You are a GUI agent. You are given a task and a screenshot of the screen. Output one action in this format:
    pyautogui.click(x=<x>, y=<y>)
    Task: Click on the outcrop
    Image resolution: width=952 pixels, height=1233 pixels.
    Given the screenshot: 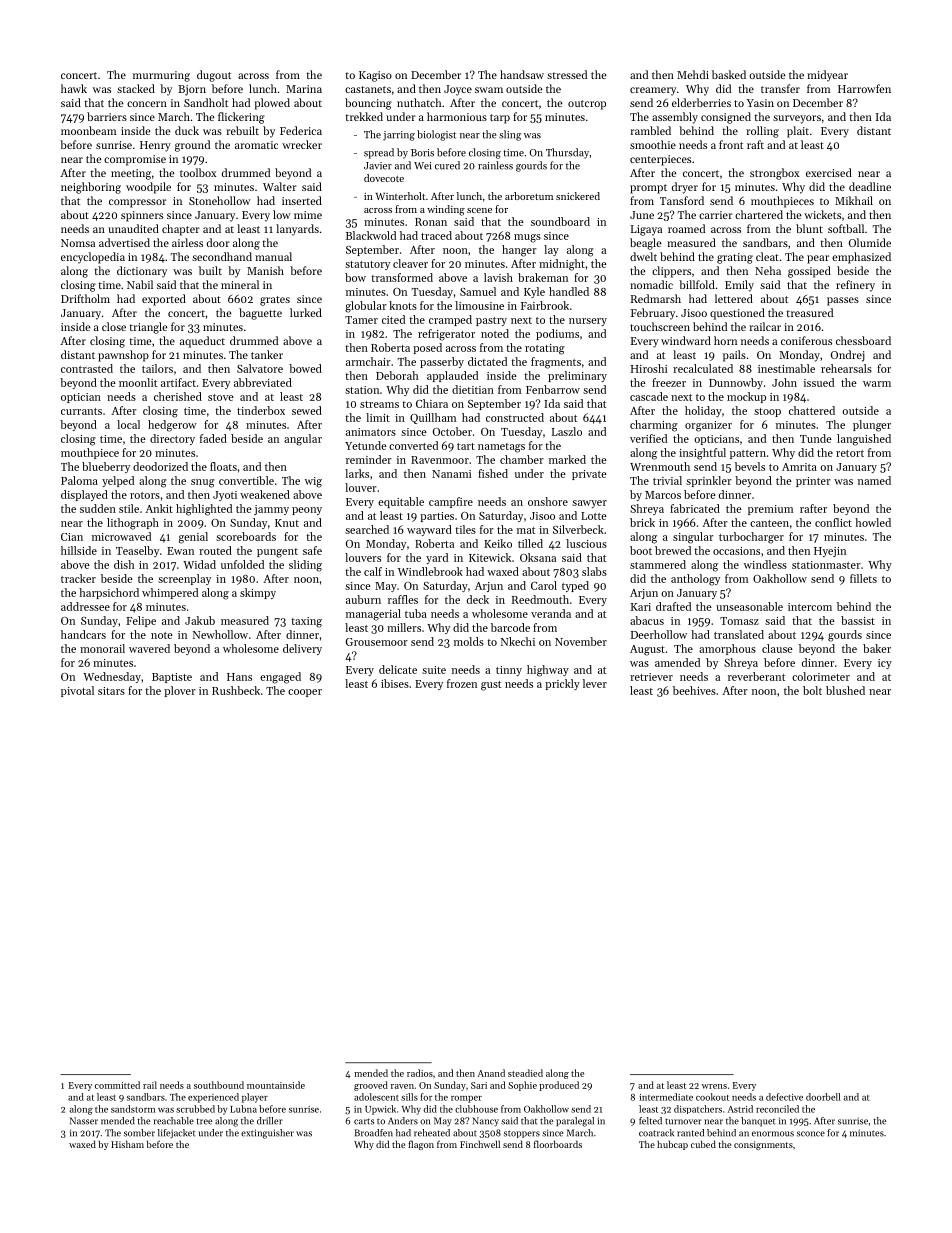 What is the action you would take?
    pyautogui.click(x=587, y=105)
